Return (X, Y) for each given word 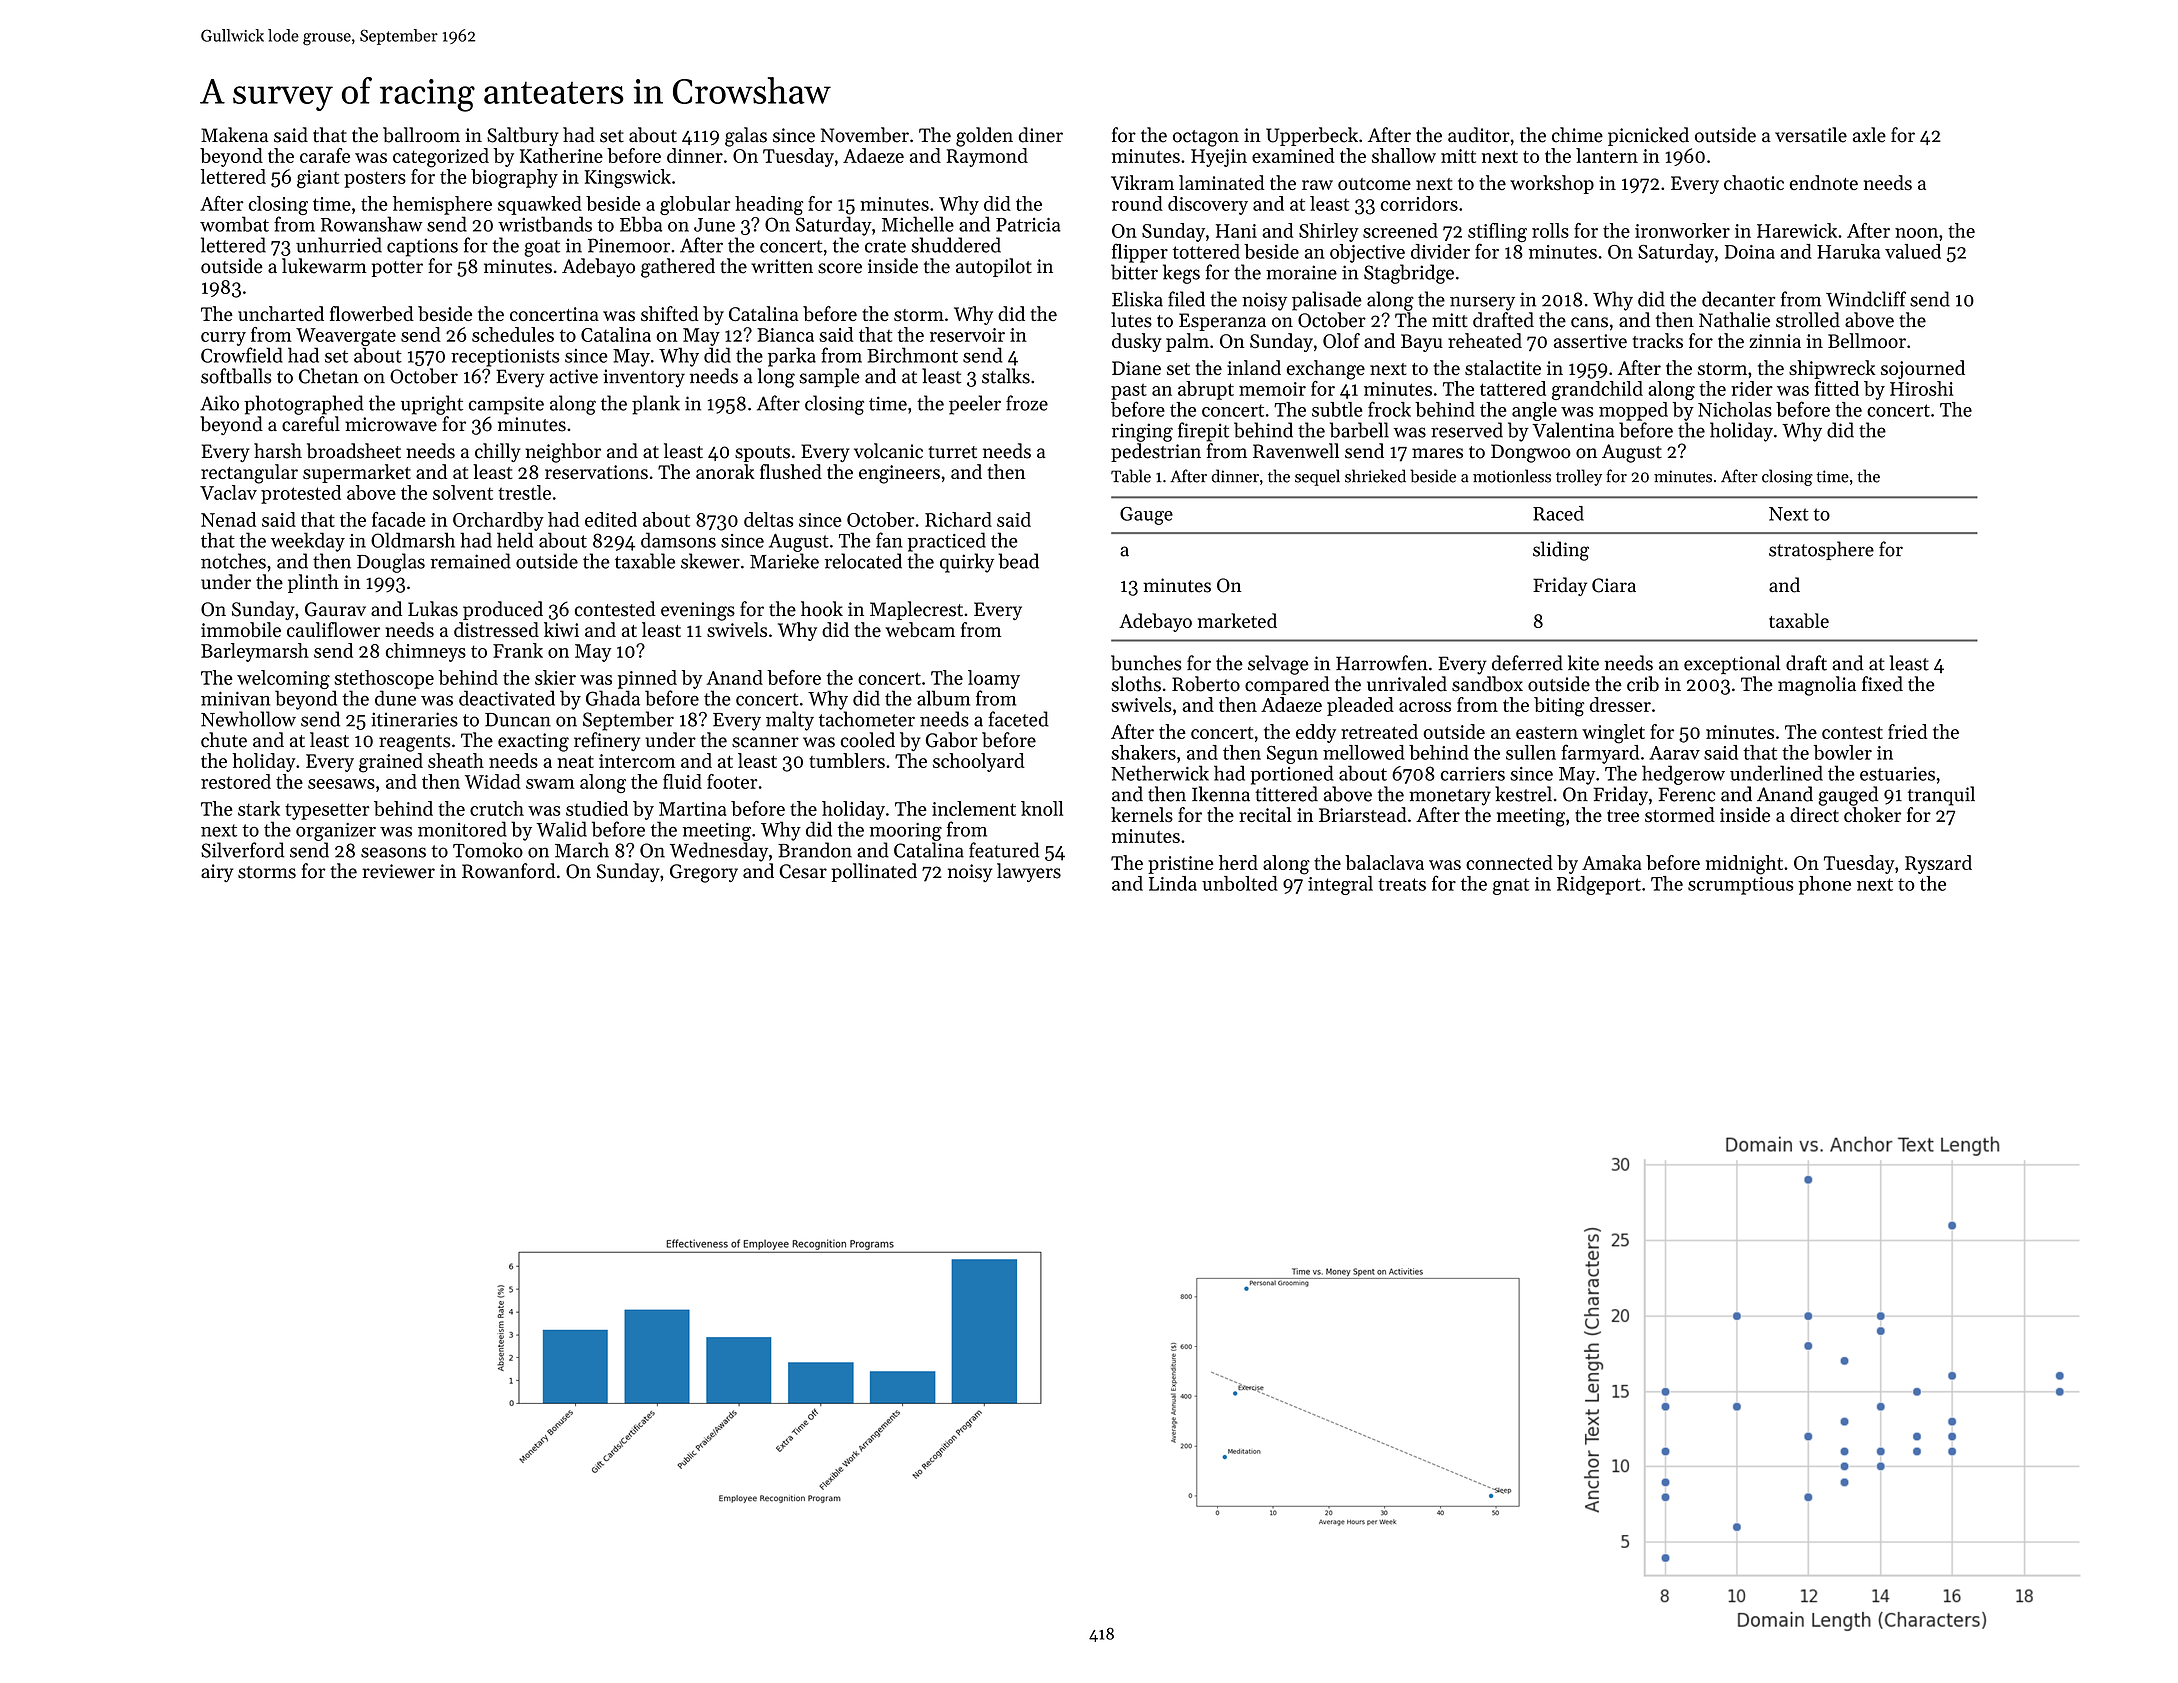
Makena (234, 135)
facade (399, 519)
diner (1040, 135)
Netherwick (1160, 773)
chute (224, 740)
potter (397, 269)
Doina (1750, 252)
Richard (958, 519)
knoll (1042, 808)
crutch (497, 808)
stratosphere (1821, 550)
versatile (1811, 135)
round (1137, 203)
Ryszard (1938, 864)
